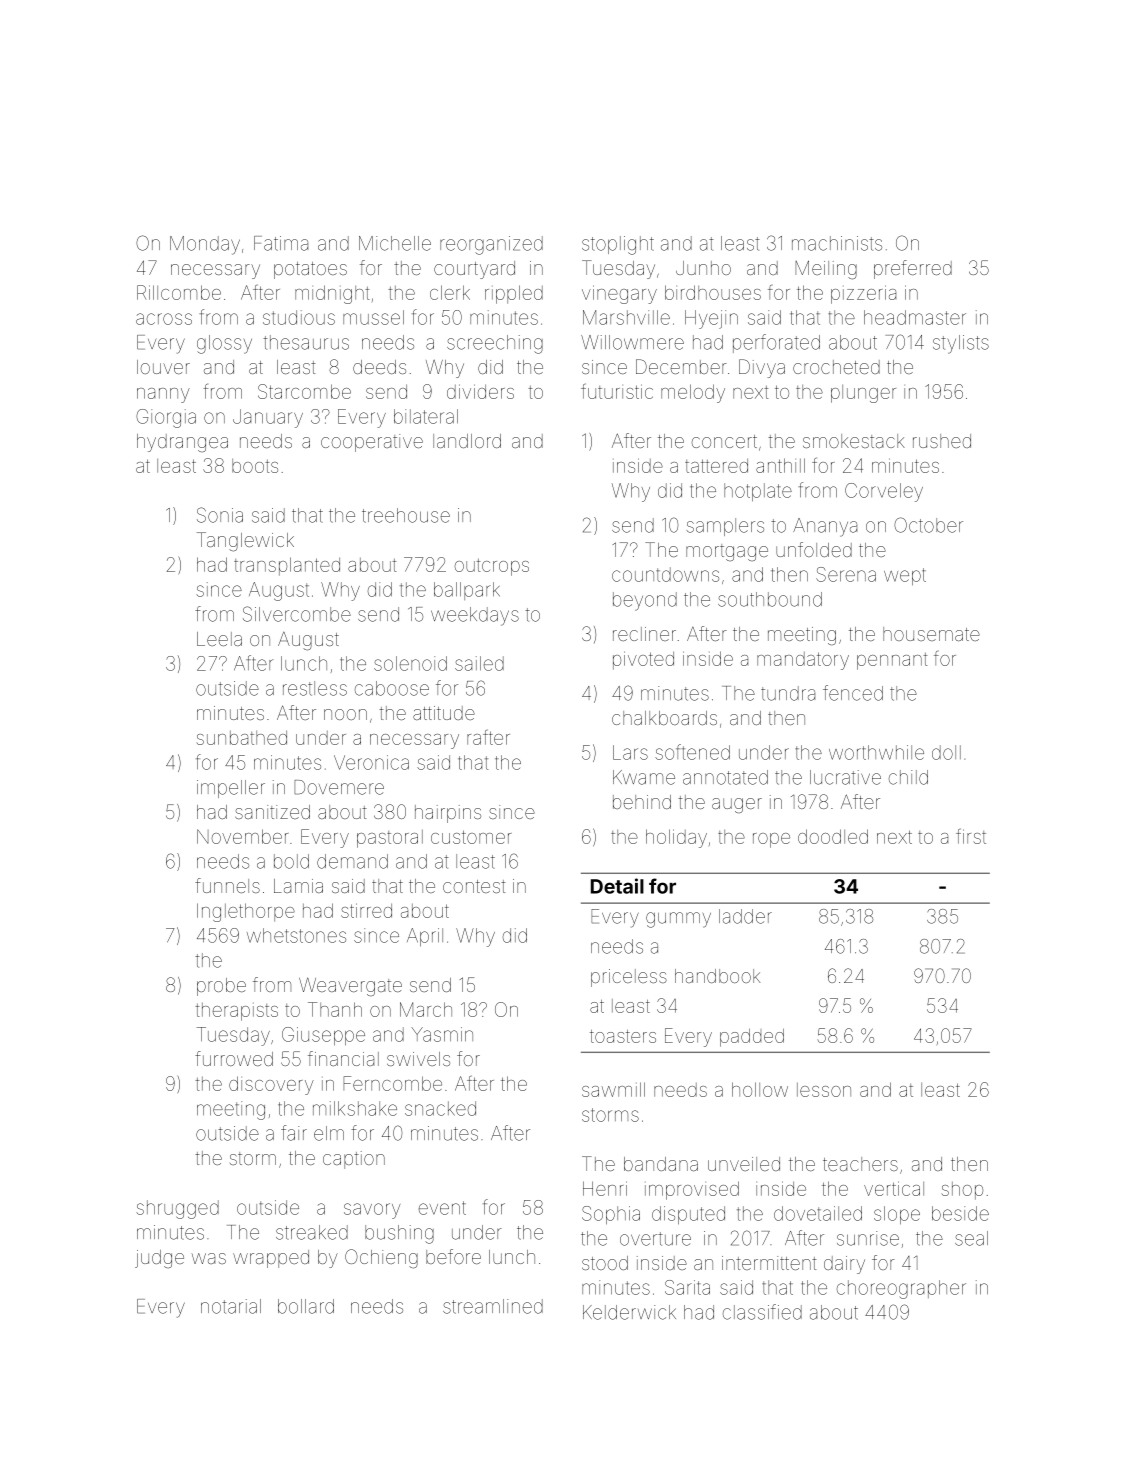 The height and width of the document is (1457, 1125). I want to click on gummy, so click(678, 920).
